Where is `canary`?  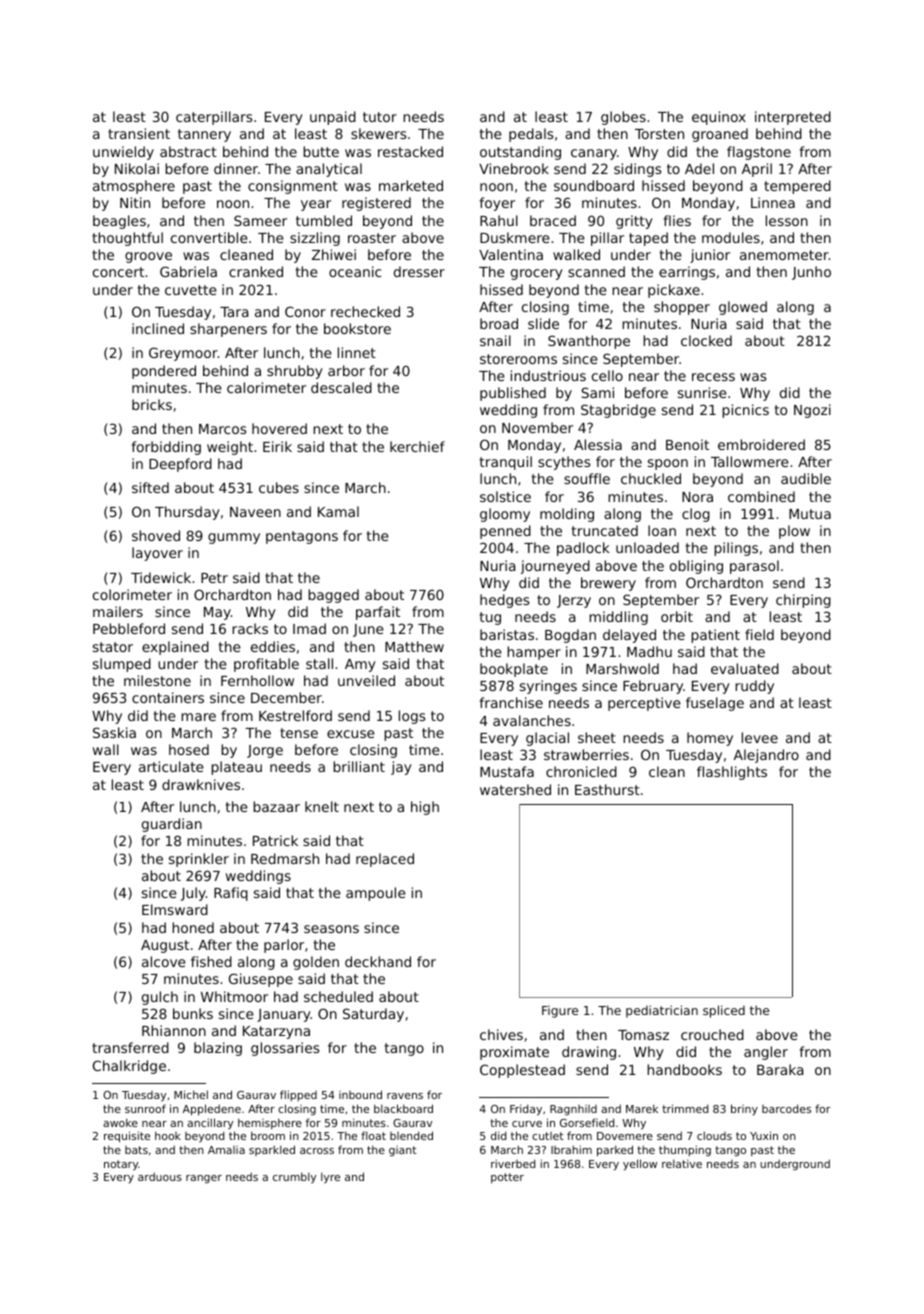 canary is located at coordinates (594, 154).
